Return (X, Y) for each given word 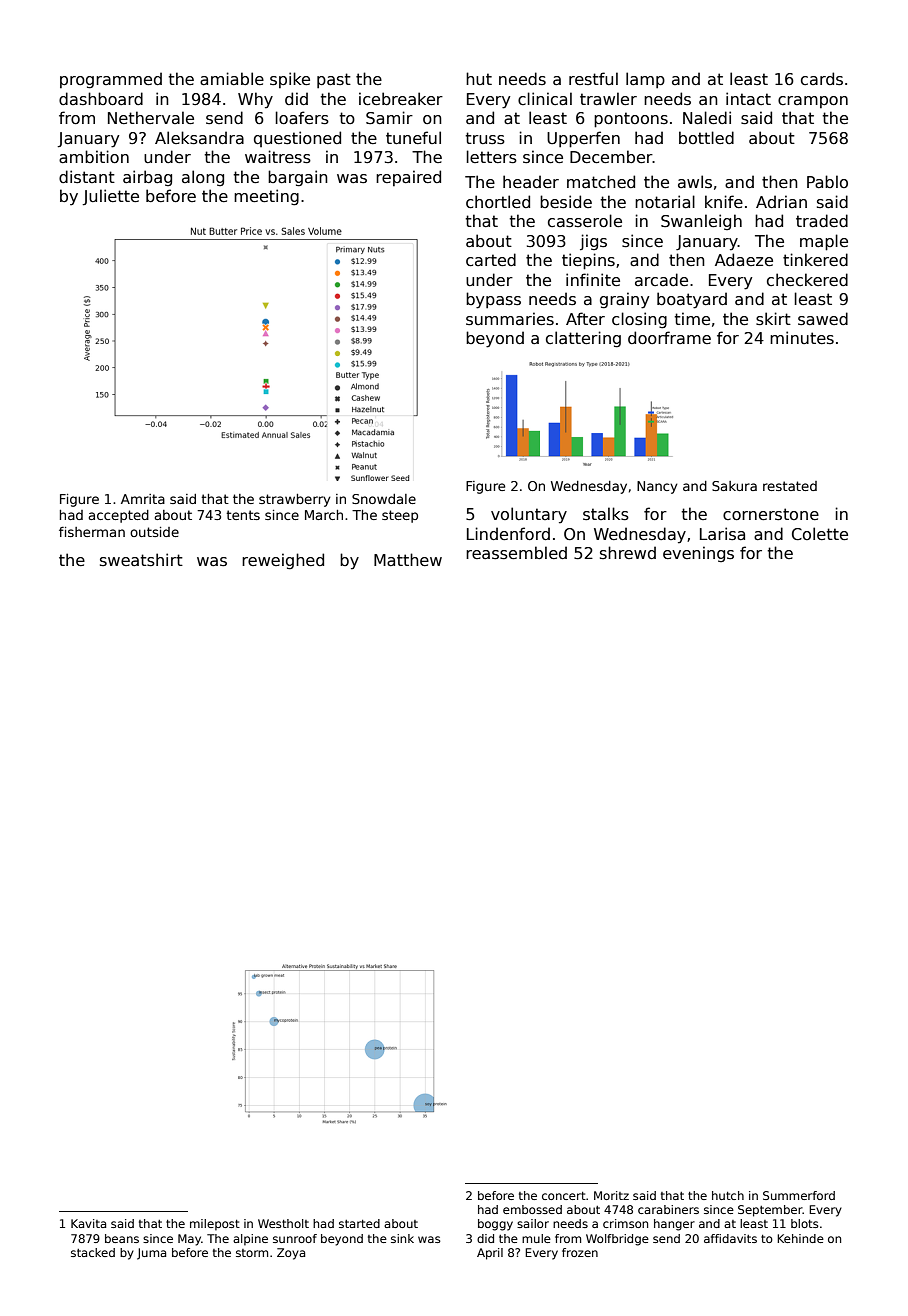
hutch (728, 1195)
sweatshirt (141, 560)
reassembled (516, 553)
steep (400, 516)
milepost (215, 1225)
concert (564, 1196)
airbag (147, 178)
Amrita (143, 499)
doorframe (669, 337)
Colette (820, 534)
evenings (698, 554)
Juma (151, 1254)
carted (491, 260)
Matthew (408, 560)
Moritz (611, 1195)
